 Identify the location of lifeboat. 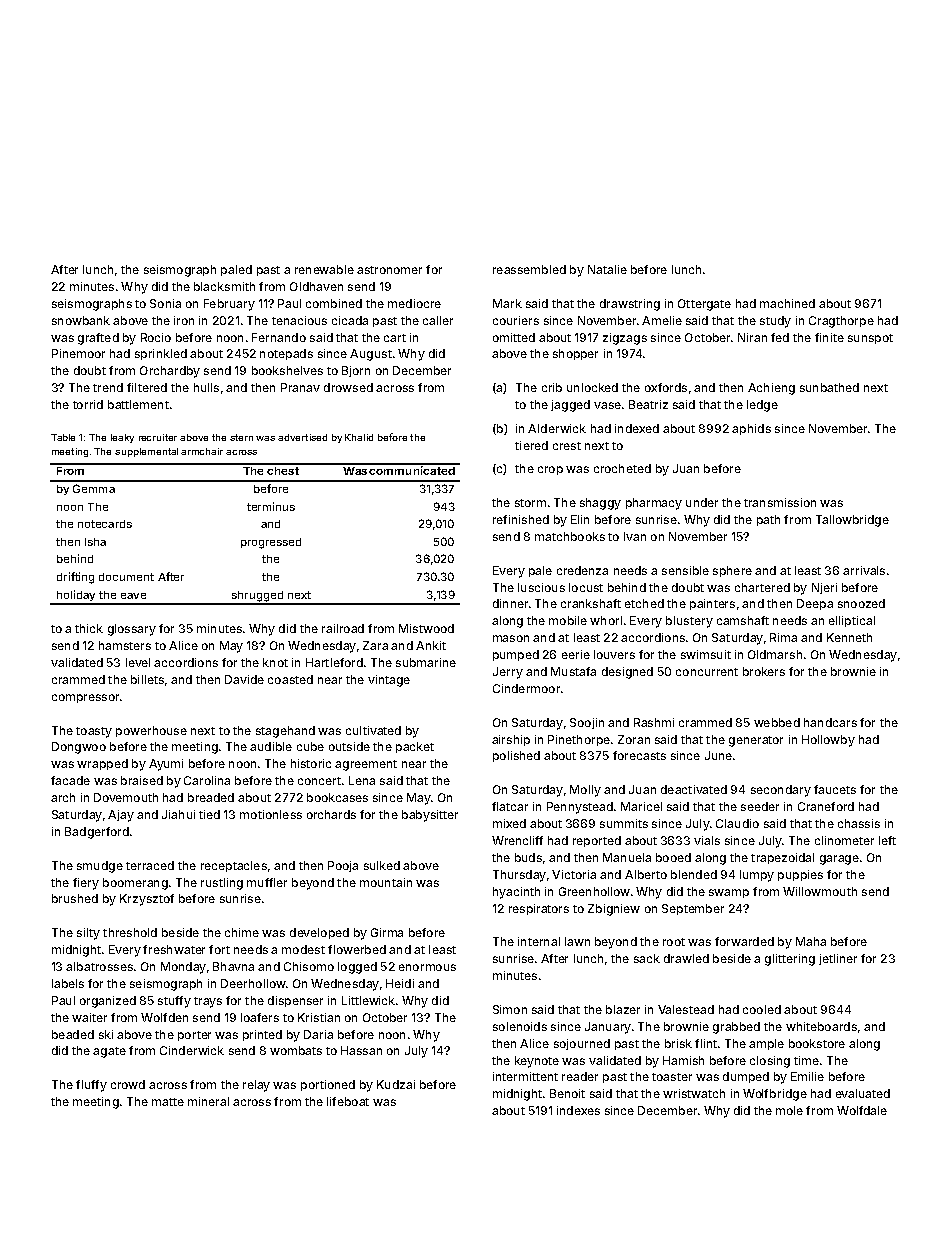
(348, 1101).
